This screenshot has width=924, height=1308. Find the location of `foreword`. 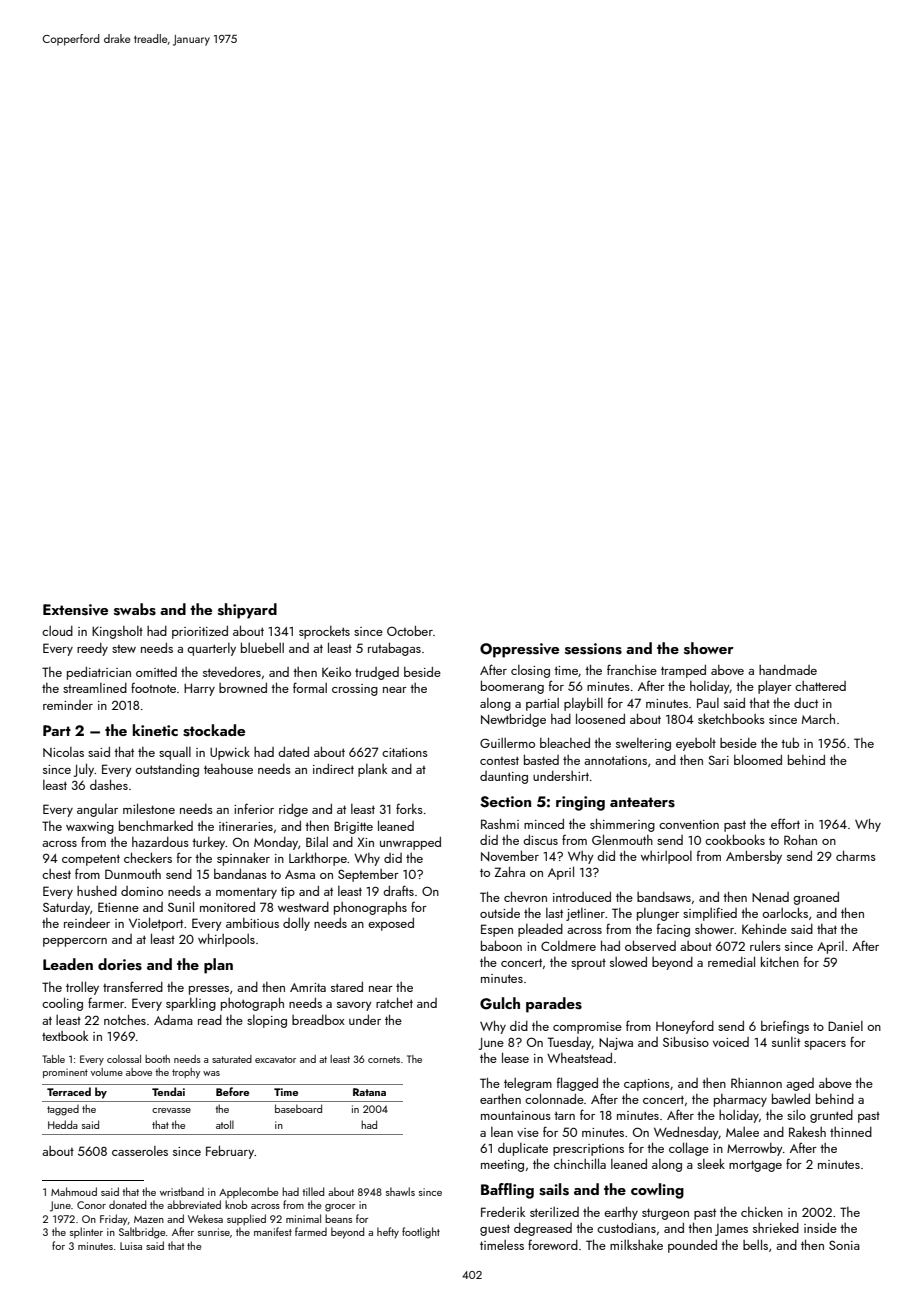

foreword is located at coordinates (553, 1244).
